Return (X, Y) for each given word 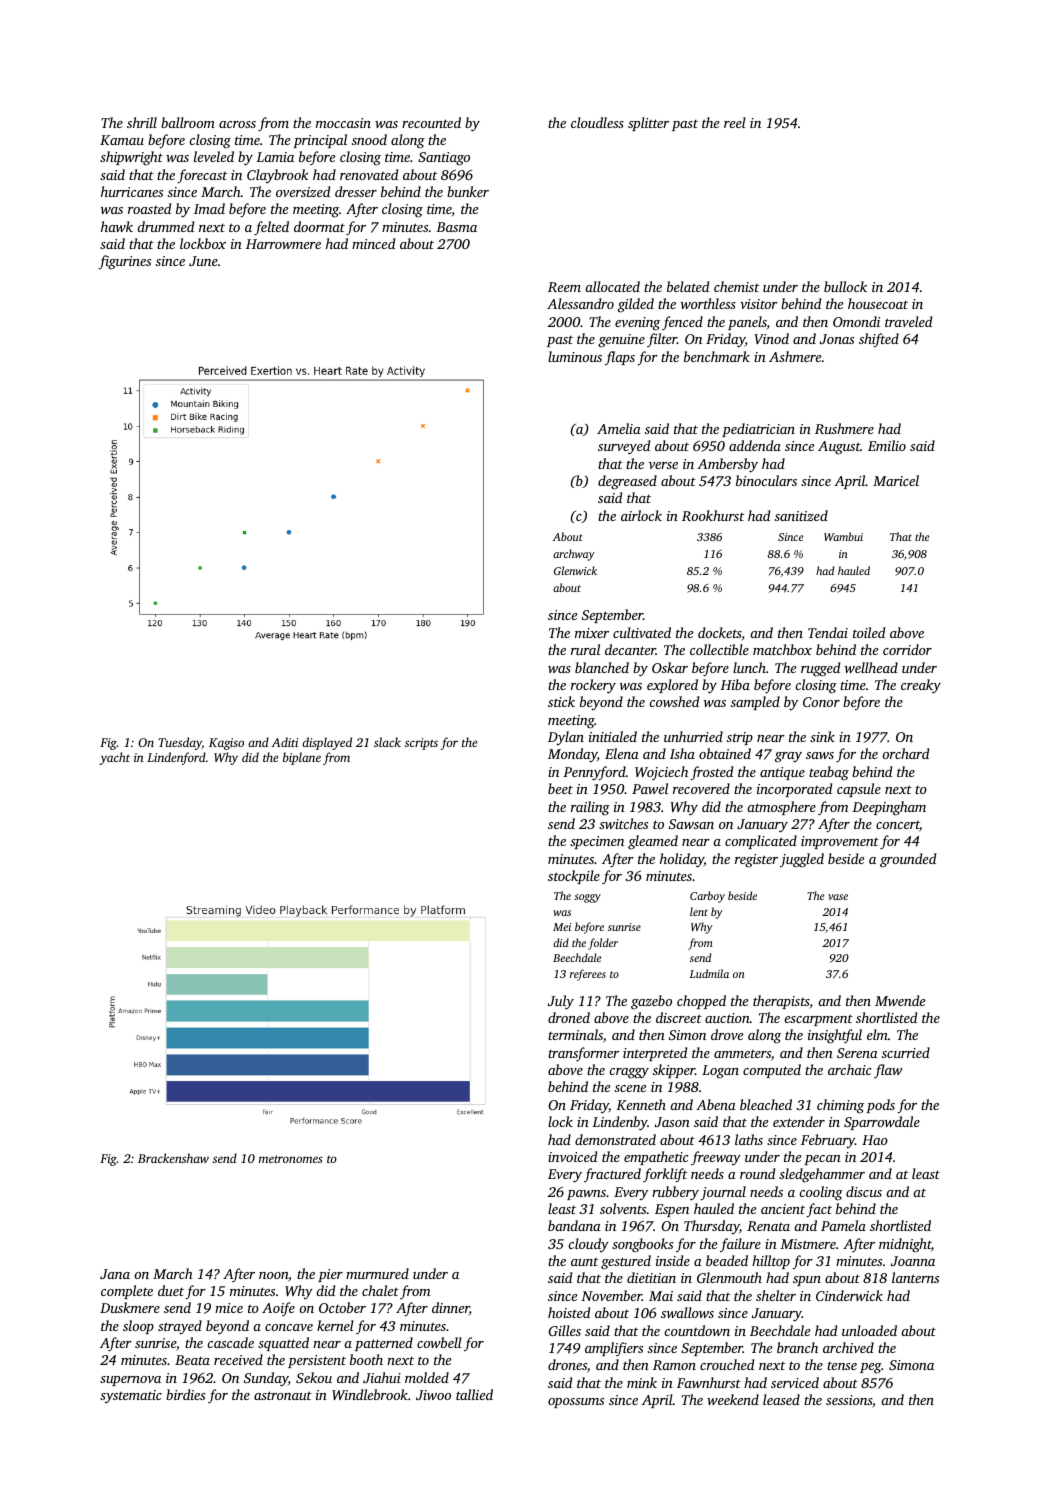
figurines (124, 262)
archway (574, 555)
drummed (165, 226)
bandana (574, 1225)
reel (735, 122)
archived (848, 1347)
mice (229, 1308)
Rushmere (844, 428)
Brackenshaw (173, 1158)
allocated (612, 286)
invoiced (572, 1156)
